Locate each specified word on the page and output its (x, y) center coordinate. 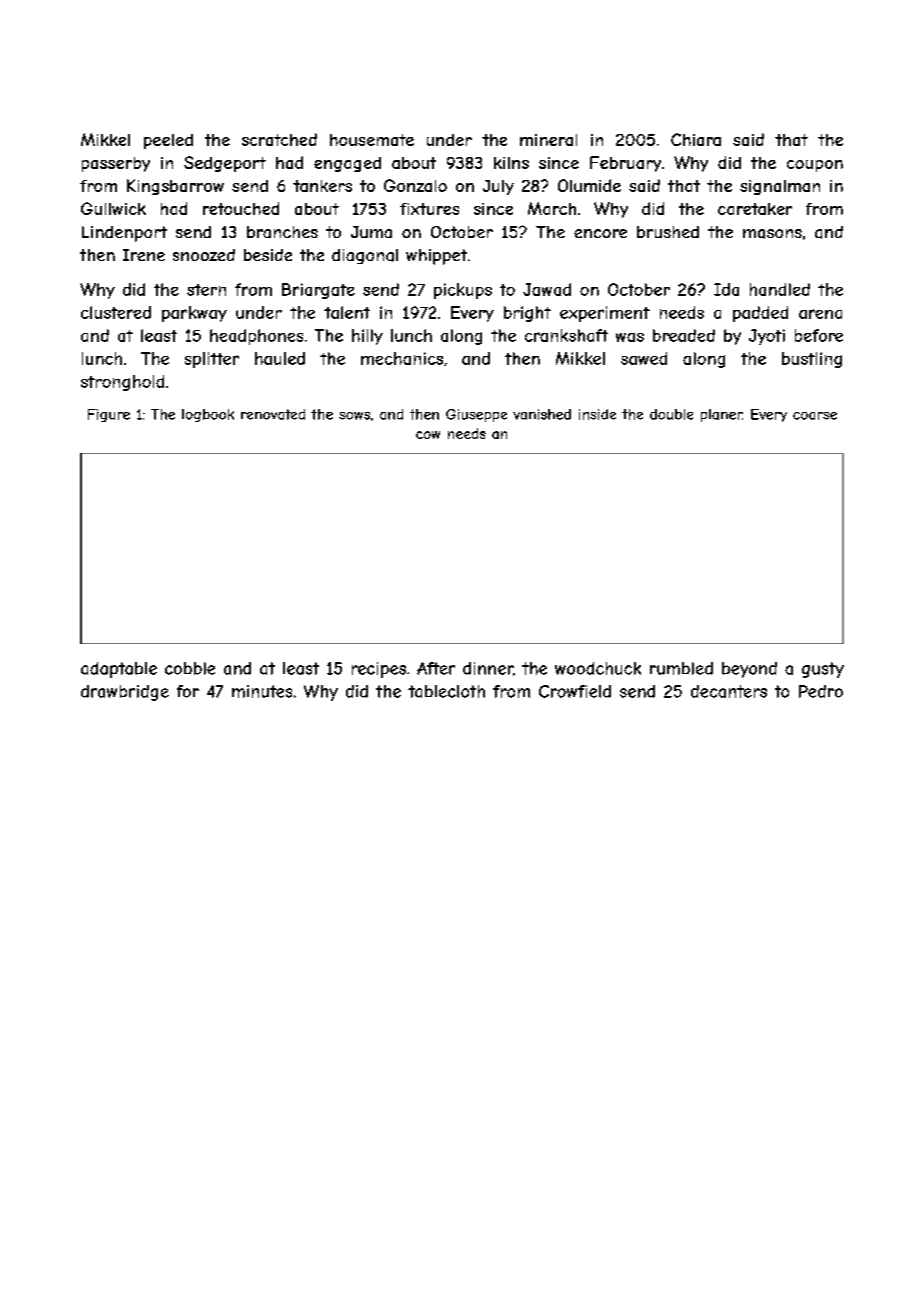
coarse (815, 416)
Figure (109, 415)
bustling (812, 360)
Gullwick (113, 208)
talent (347, 312)
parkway (194, 314)
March (552, 208)
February (625, 164)
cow (428, 435)
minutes (262, 691)
